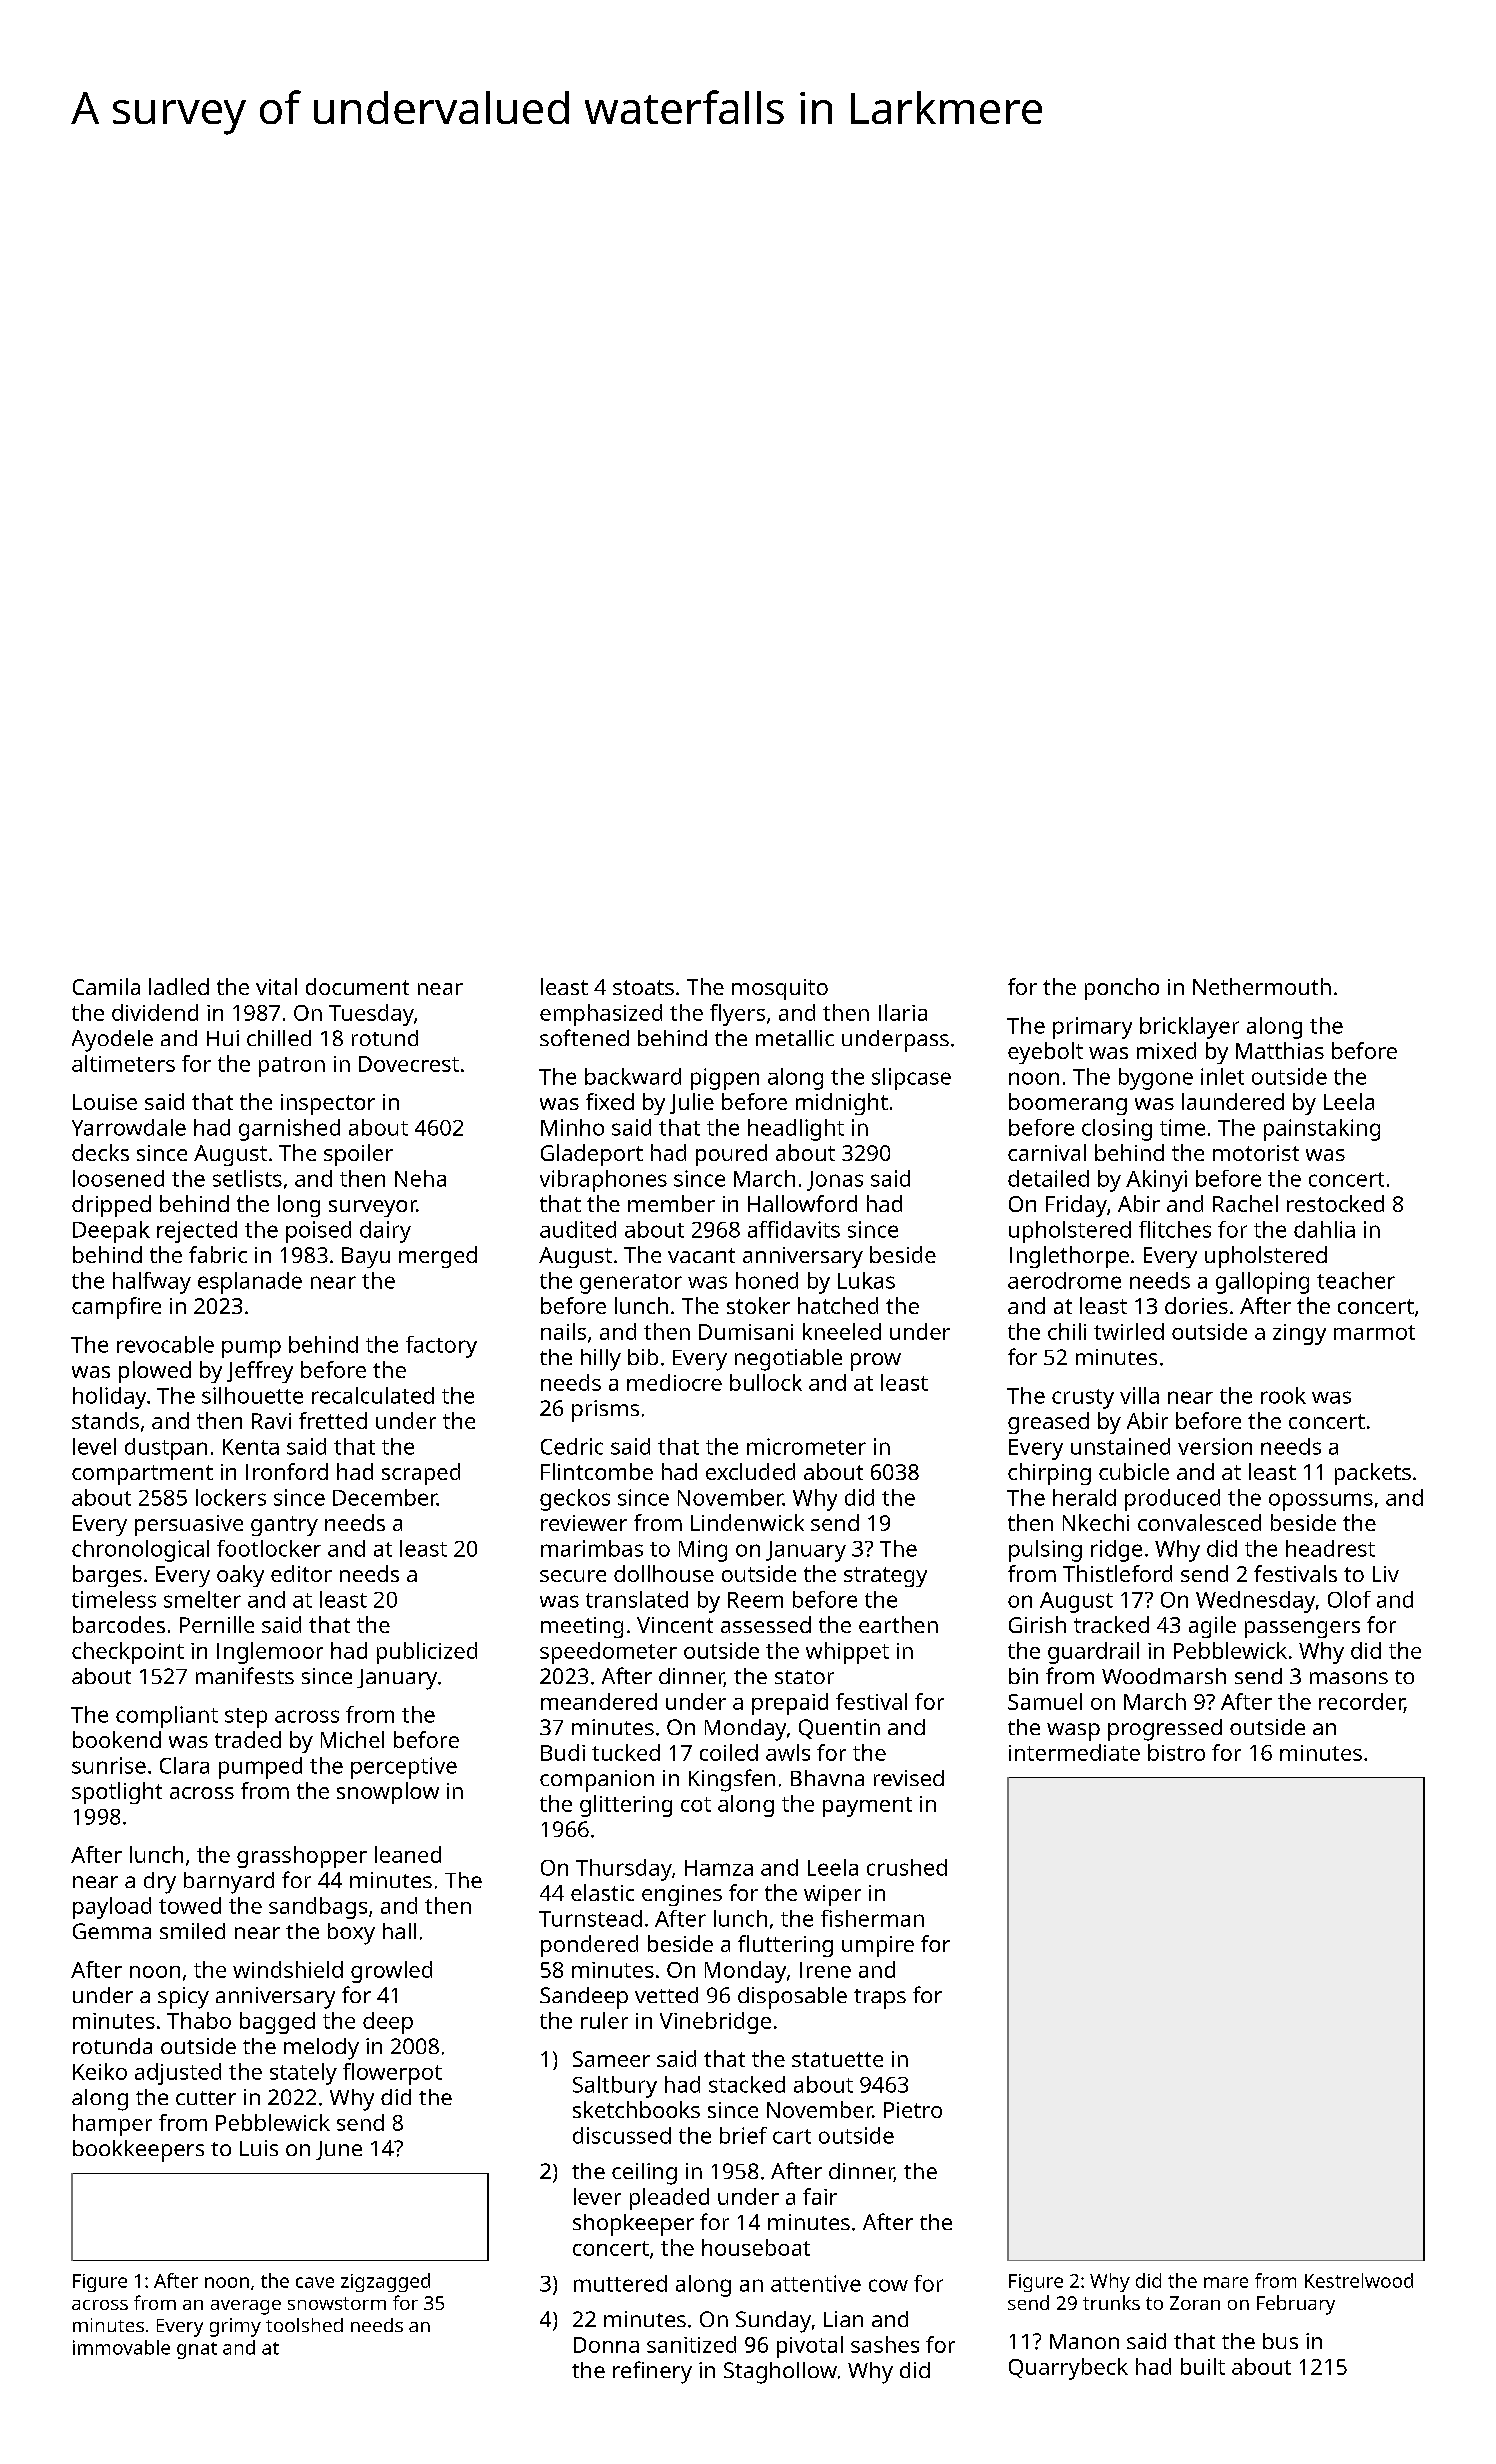 The height and width of the image is (2464, 1496). What do you see at coordinates (117, 1793) in the image?
I see `spotlight` at bounding box center [117, 1793].
